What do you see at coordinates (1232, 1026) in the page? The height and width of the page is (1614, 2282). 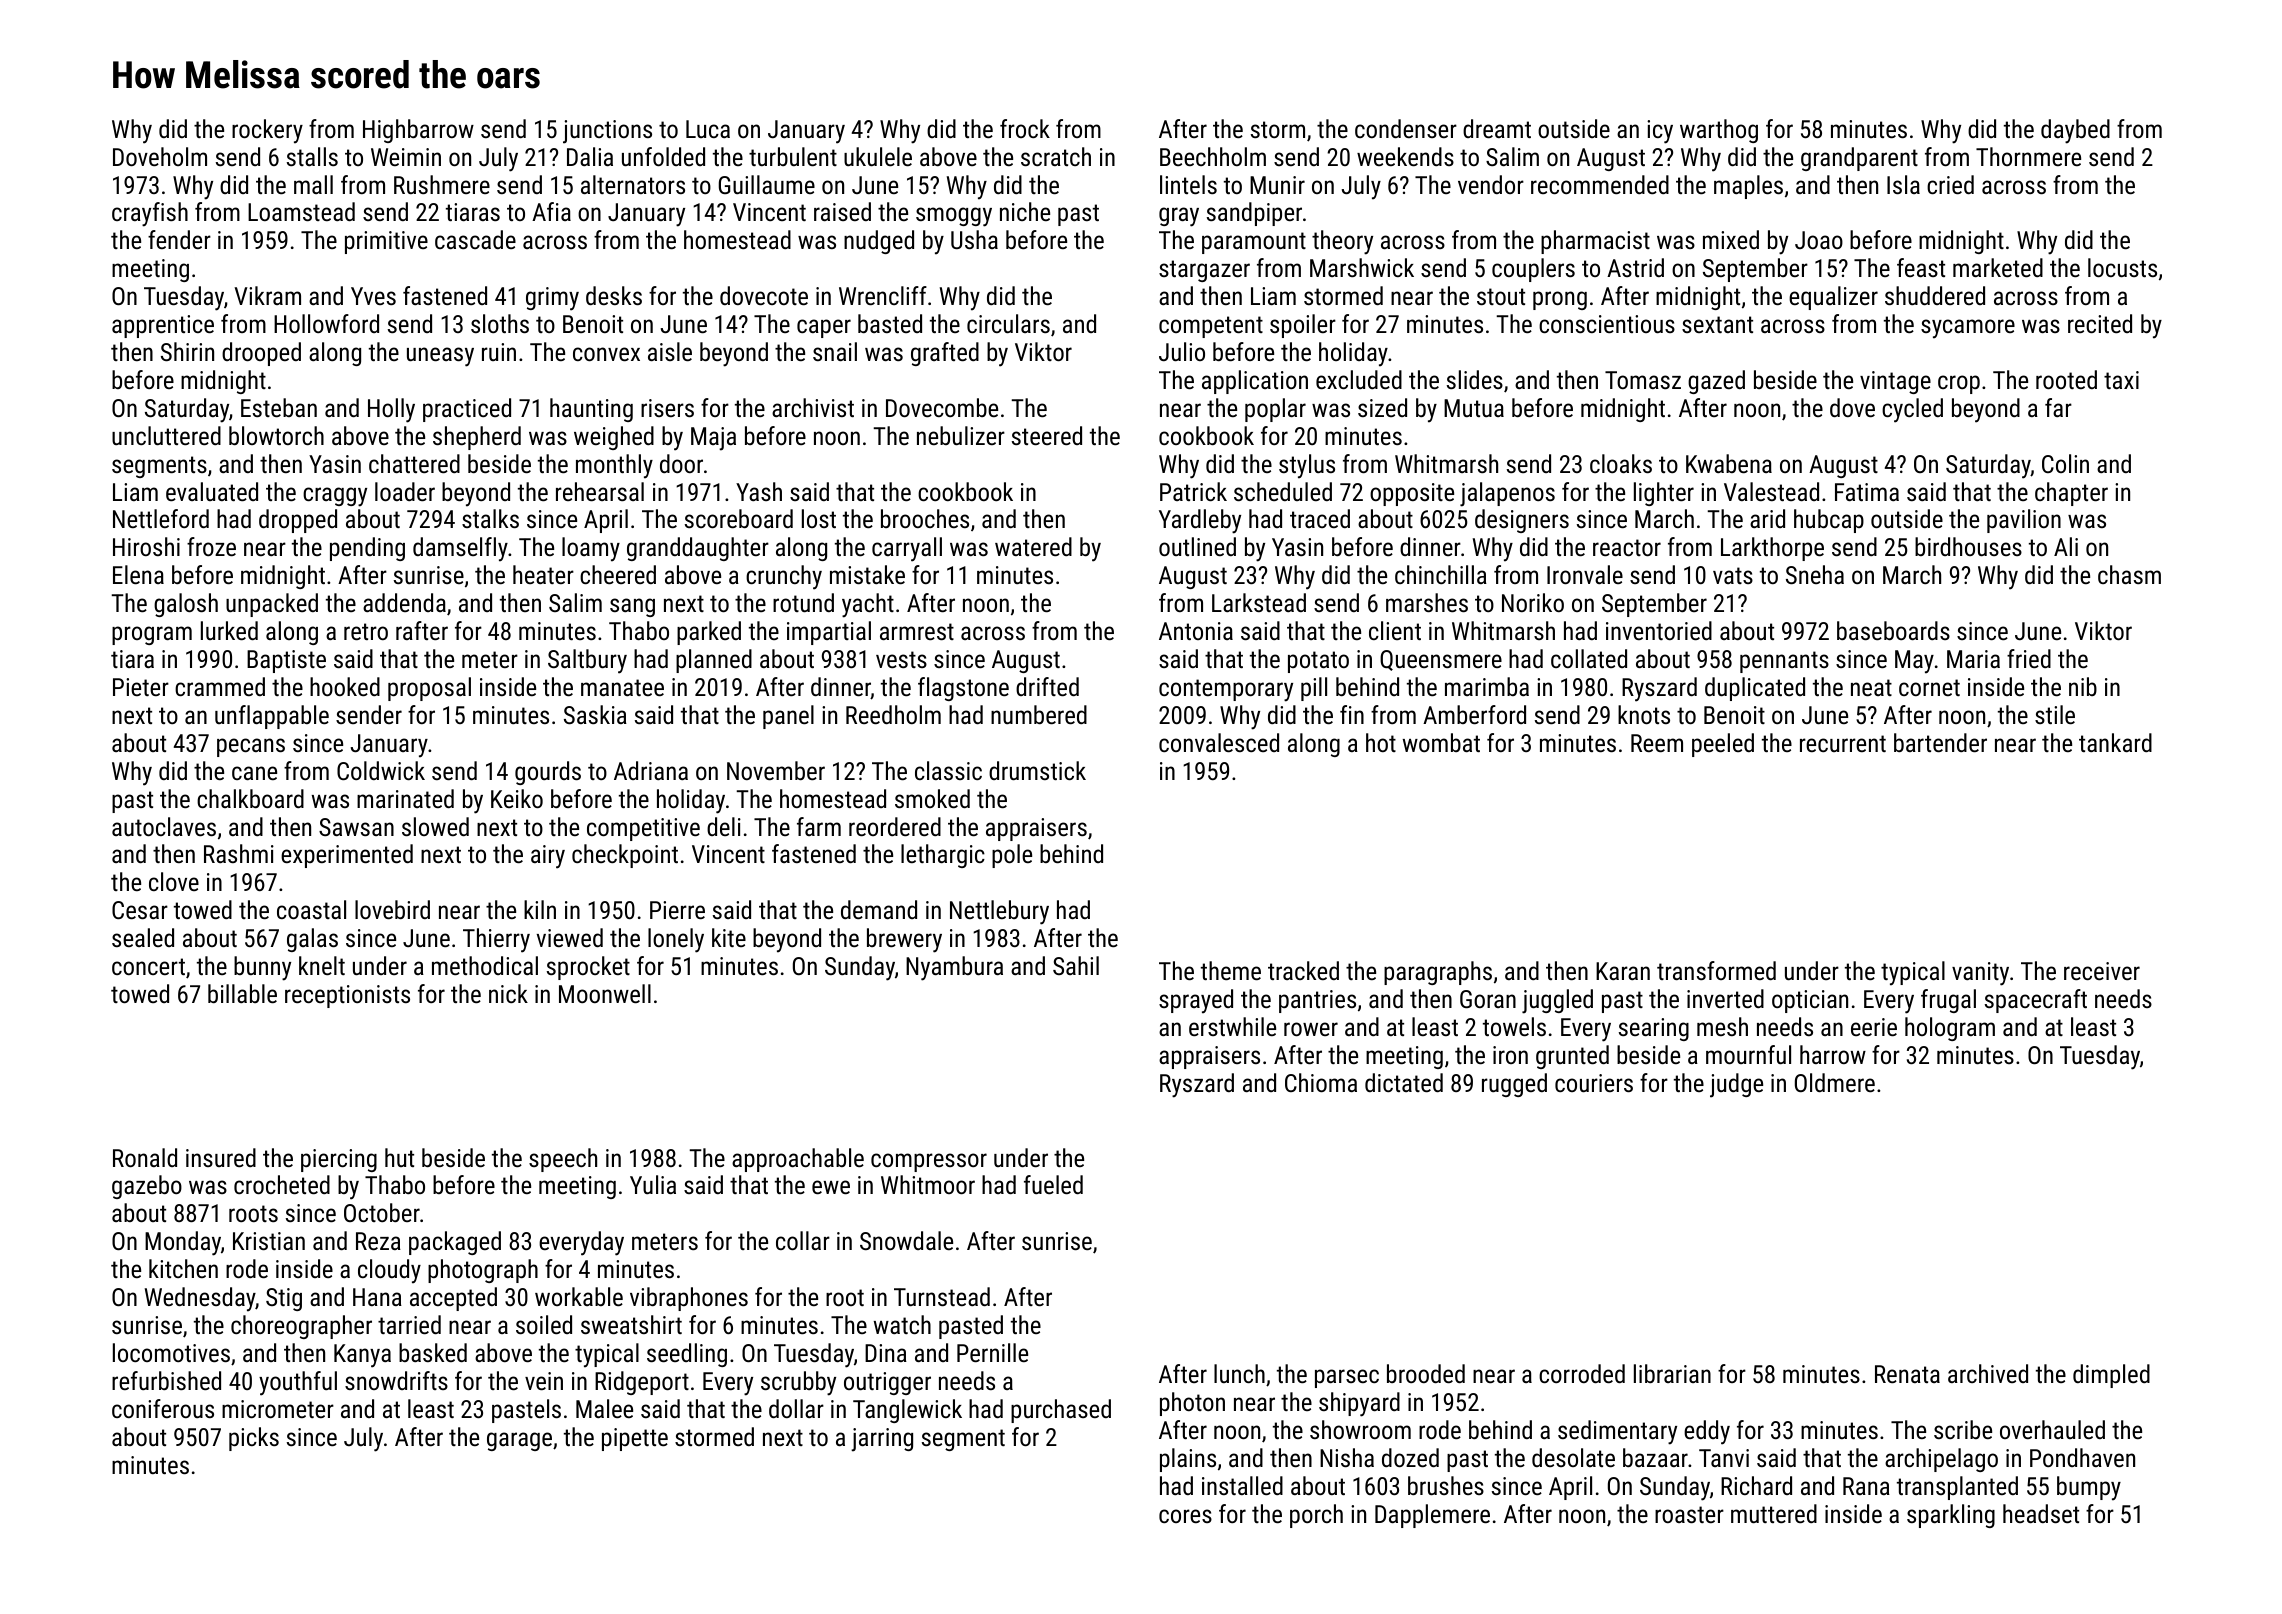 I see `erstwhile` at bounding box center [1232, 1026].
